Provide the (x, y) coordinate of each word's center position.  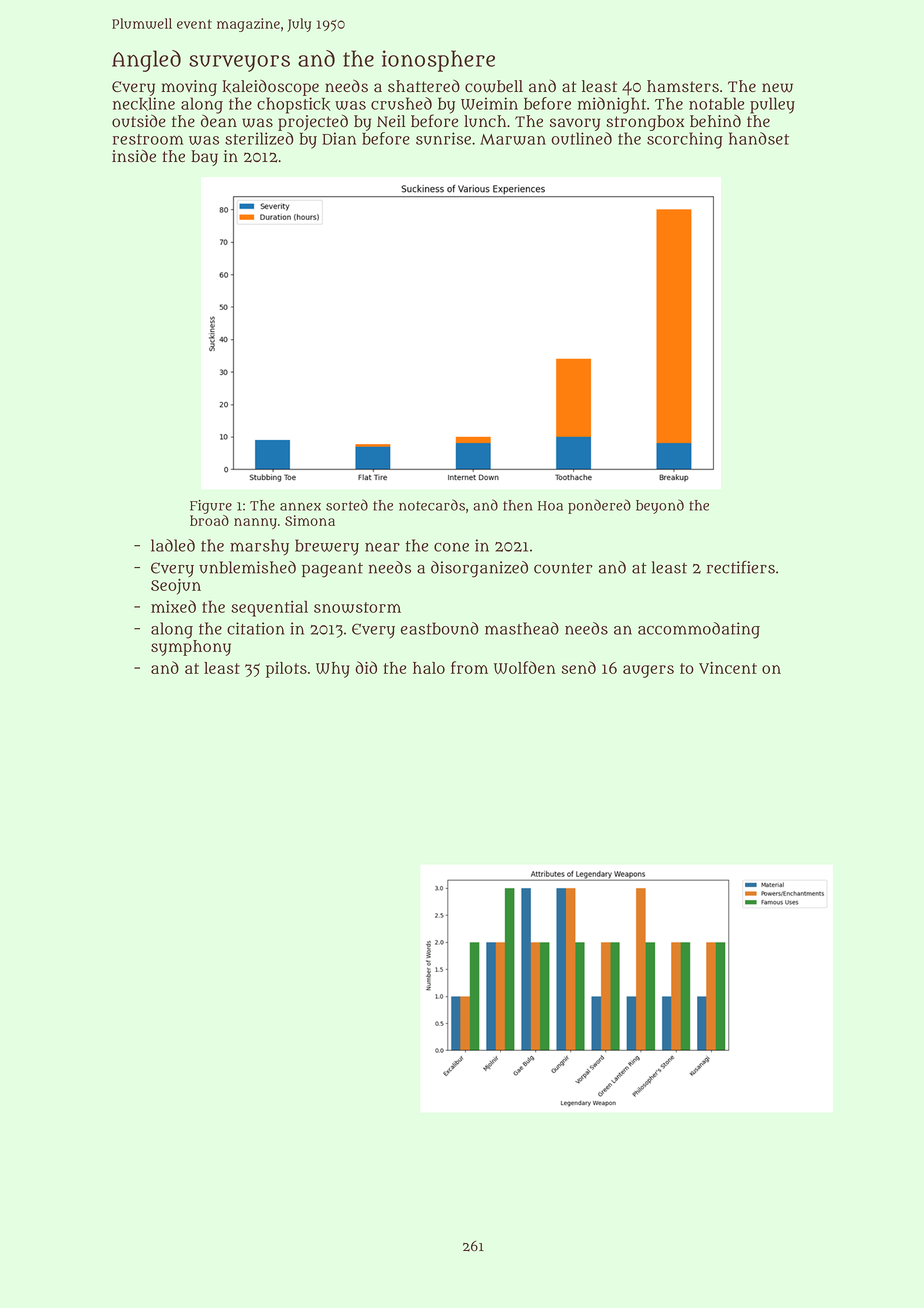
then (518, 505)
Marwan (513, 139)
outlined (581, 138)
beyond (660, 506)
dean (219, 121)
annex (300, 506)
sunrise (443, 138)
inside (134, 155)
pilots (286, 670)
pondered (599, 506)
